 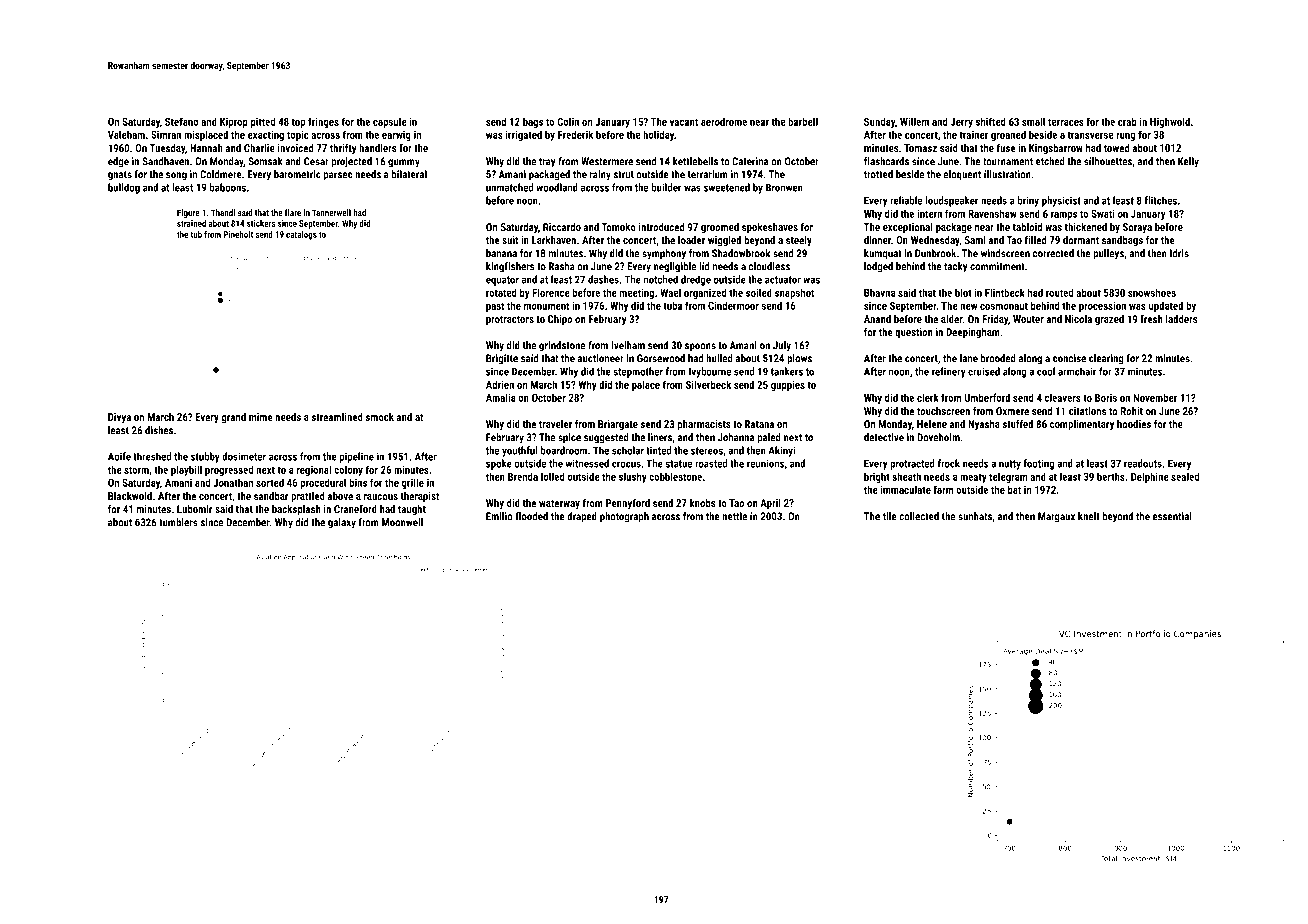 I want to click on suit, so click(x=510, y=240).
